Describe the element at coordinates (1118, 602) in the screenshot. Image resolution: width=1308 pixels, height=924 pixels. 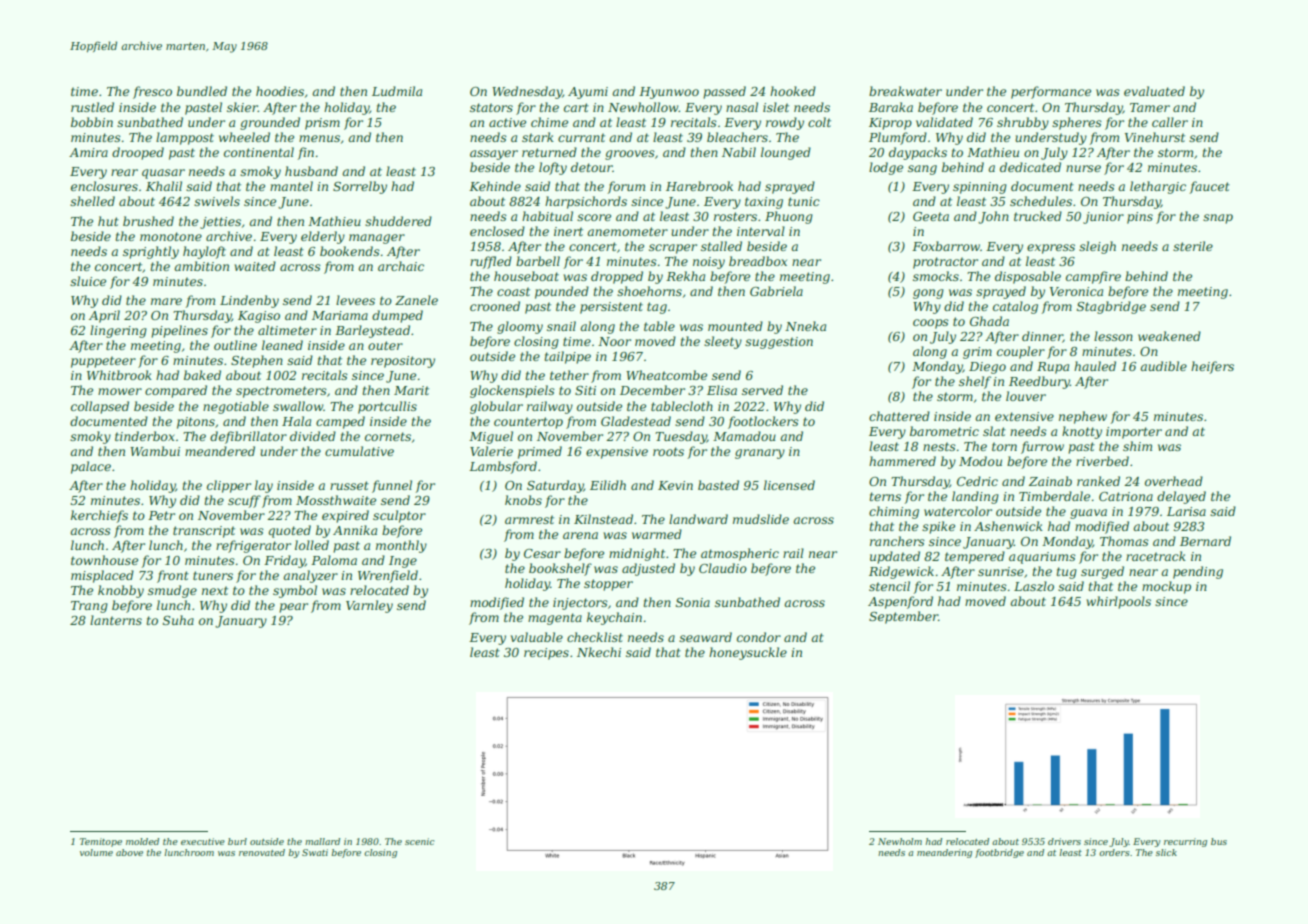
I see `whirlpools` at that location.
